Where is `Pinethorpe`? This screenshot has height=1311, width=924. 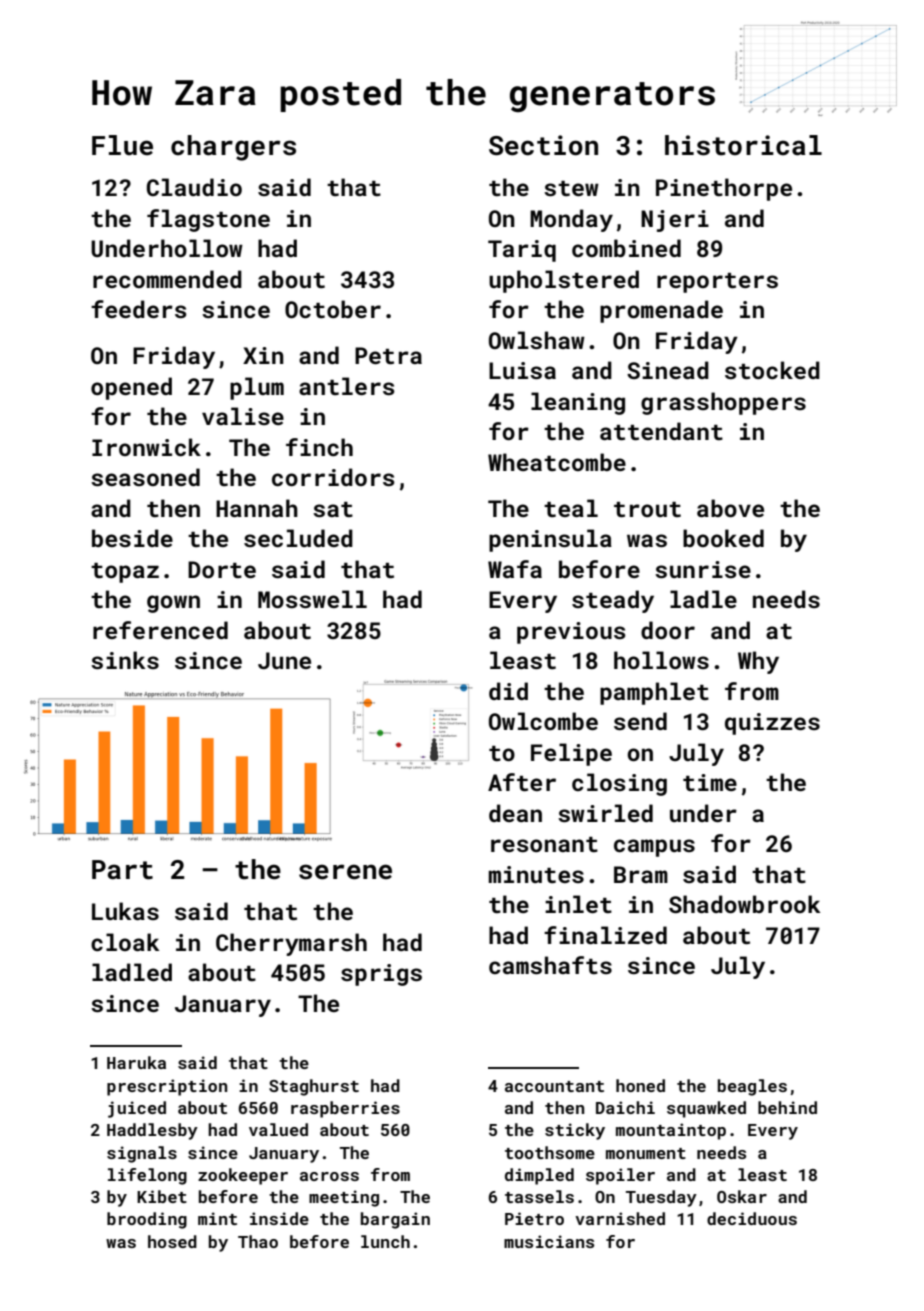
Pinethorpe is located at coordinates (724, 189).
